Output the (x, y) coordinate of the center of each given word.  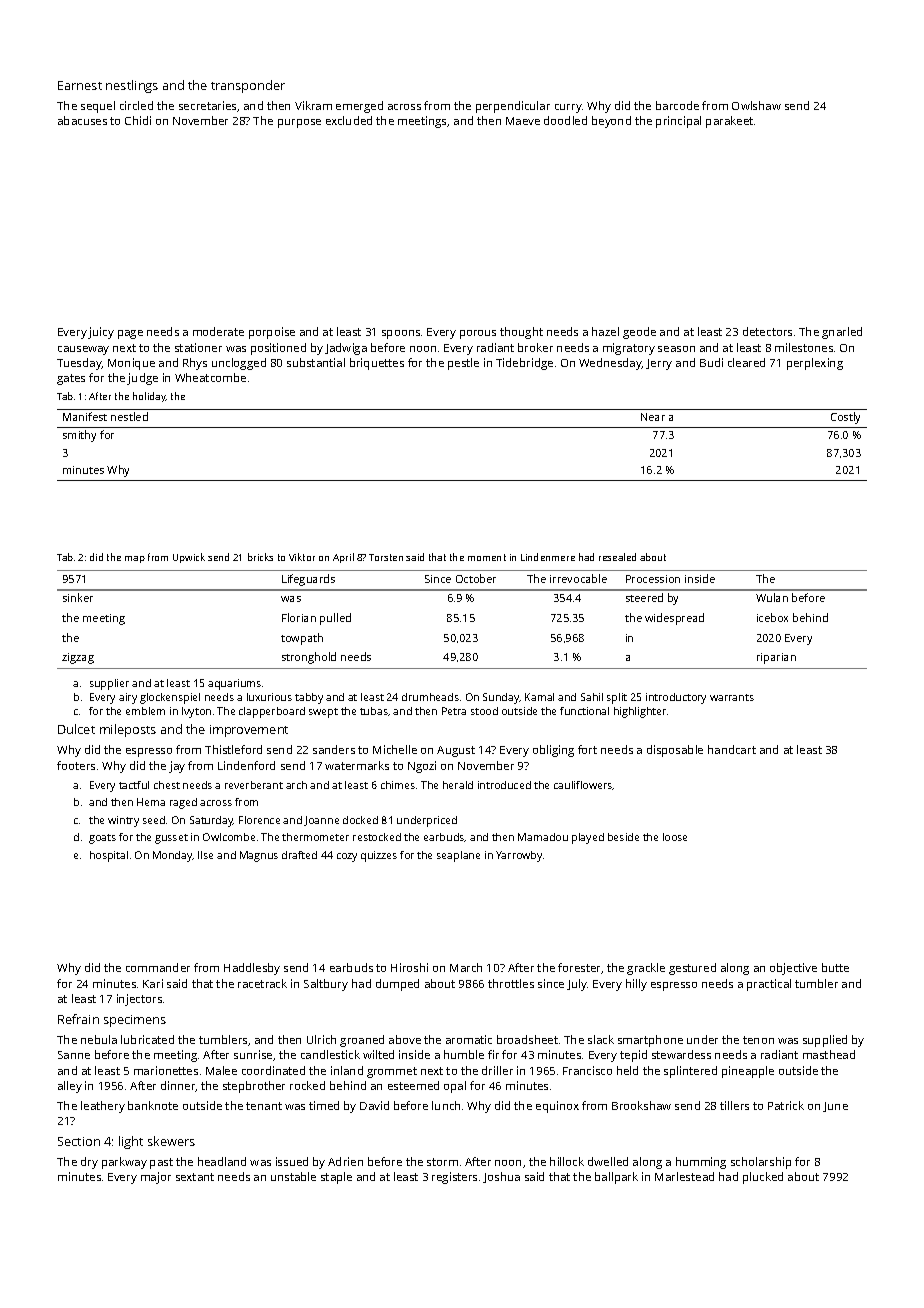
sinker (78, 597)
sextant (195, 1177)
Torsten (386, 557)
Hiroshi (409, 967)
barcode (677, 105)
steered (644, 597)
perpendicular (513, 107)
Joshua (501, 1177)
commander (158, 967)
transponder (248, 86)
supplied (825, 1041)
